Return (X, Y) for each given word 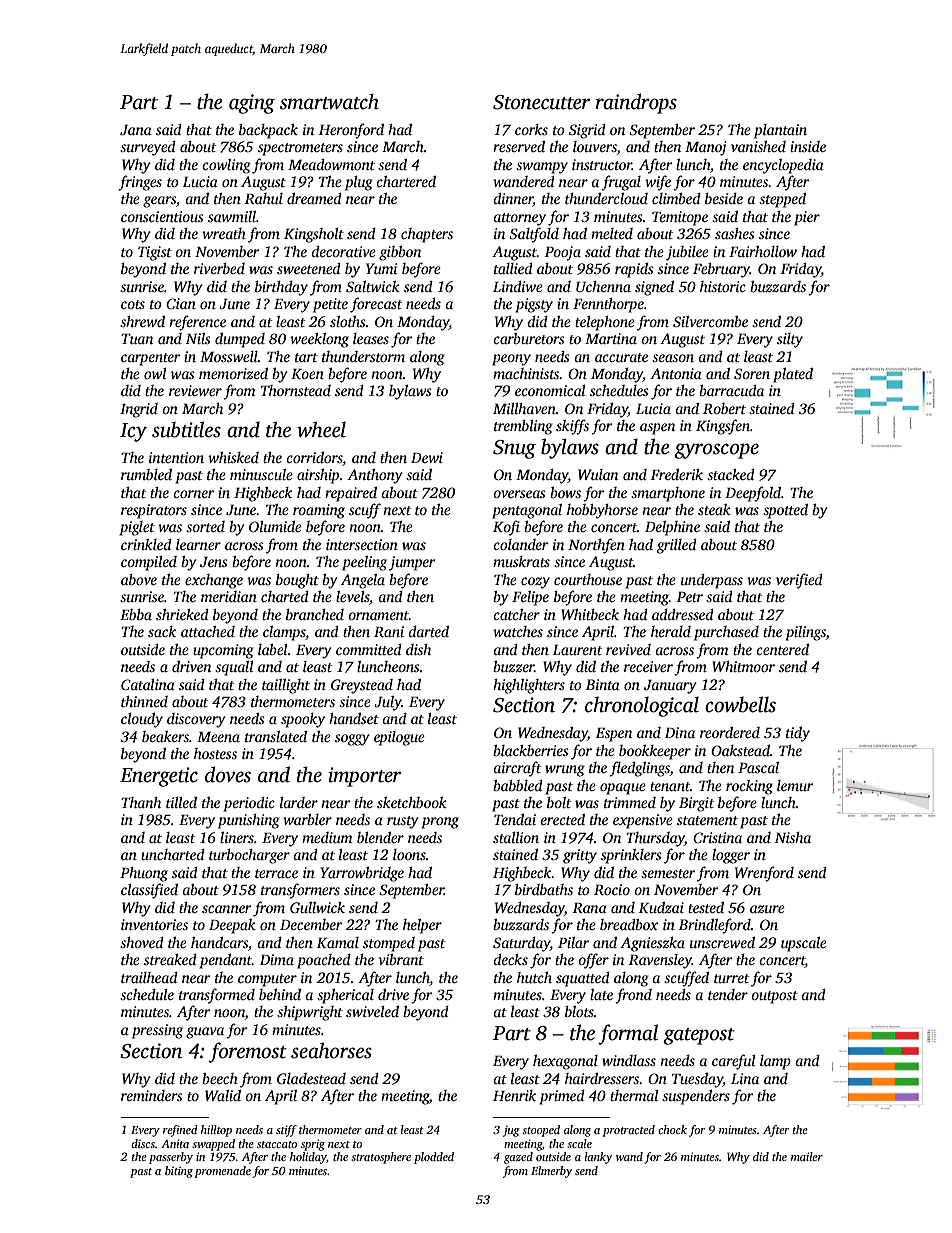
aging (252, 104)
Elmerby (551, 1172)
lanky (598, 1158)
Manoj (706, 148)
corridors (314, 457)
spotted (785, 511)
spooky (303, 720)
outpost (774, 997)
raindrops (636, 103)
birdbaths (544, 889)
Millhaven (524, 408)
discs (143, 1143)
